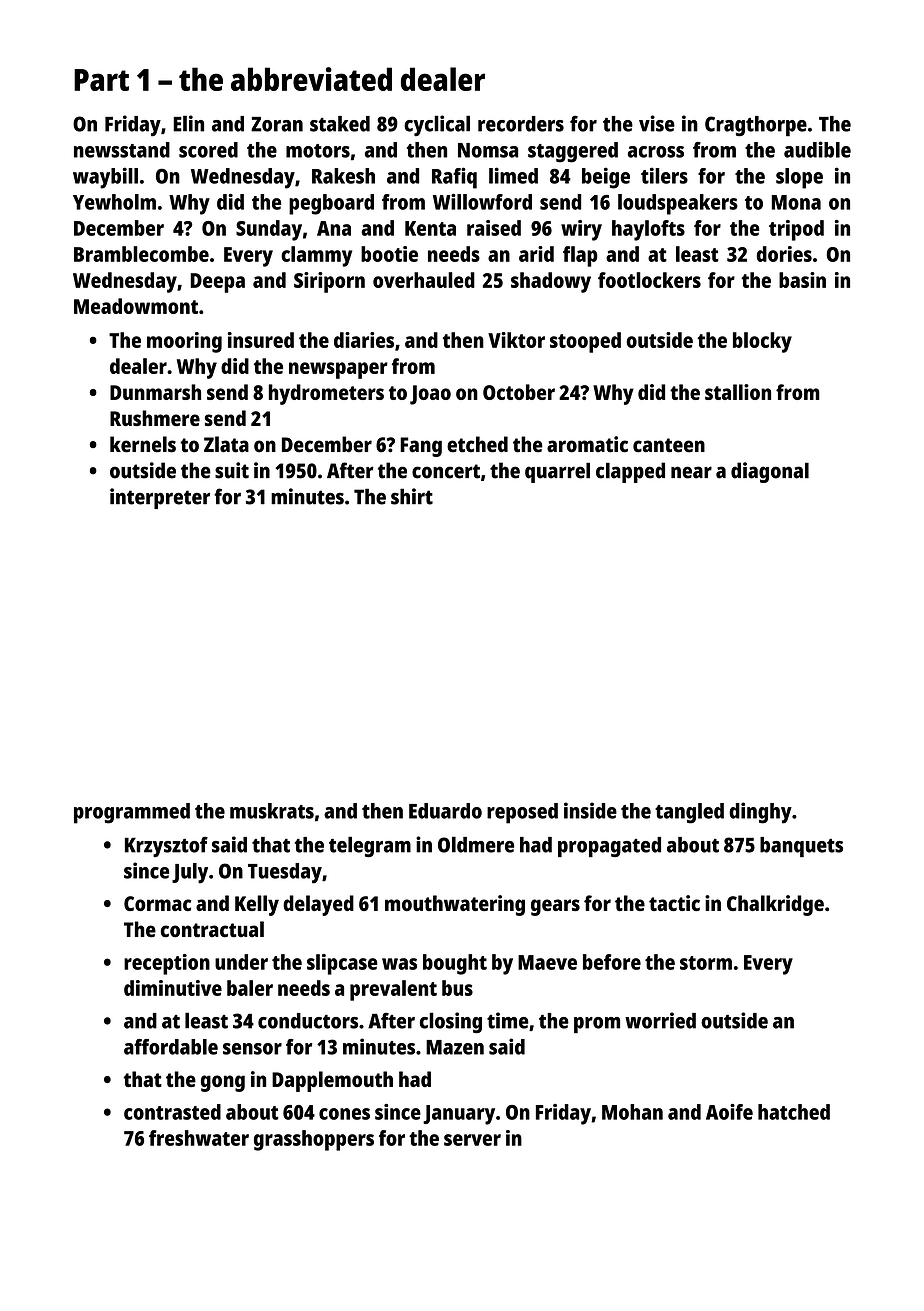 Image resolution: width=924 pixels, height=1311 pixels. I want to click on programmed, so click(132, 813).
